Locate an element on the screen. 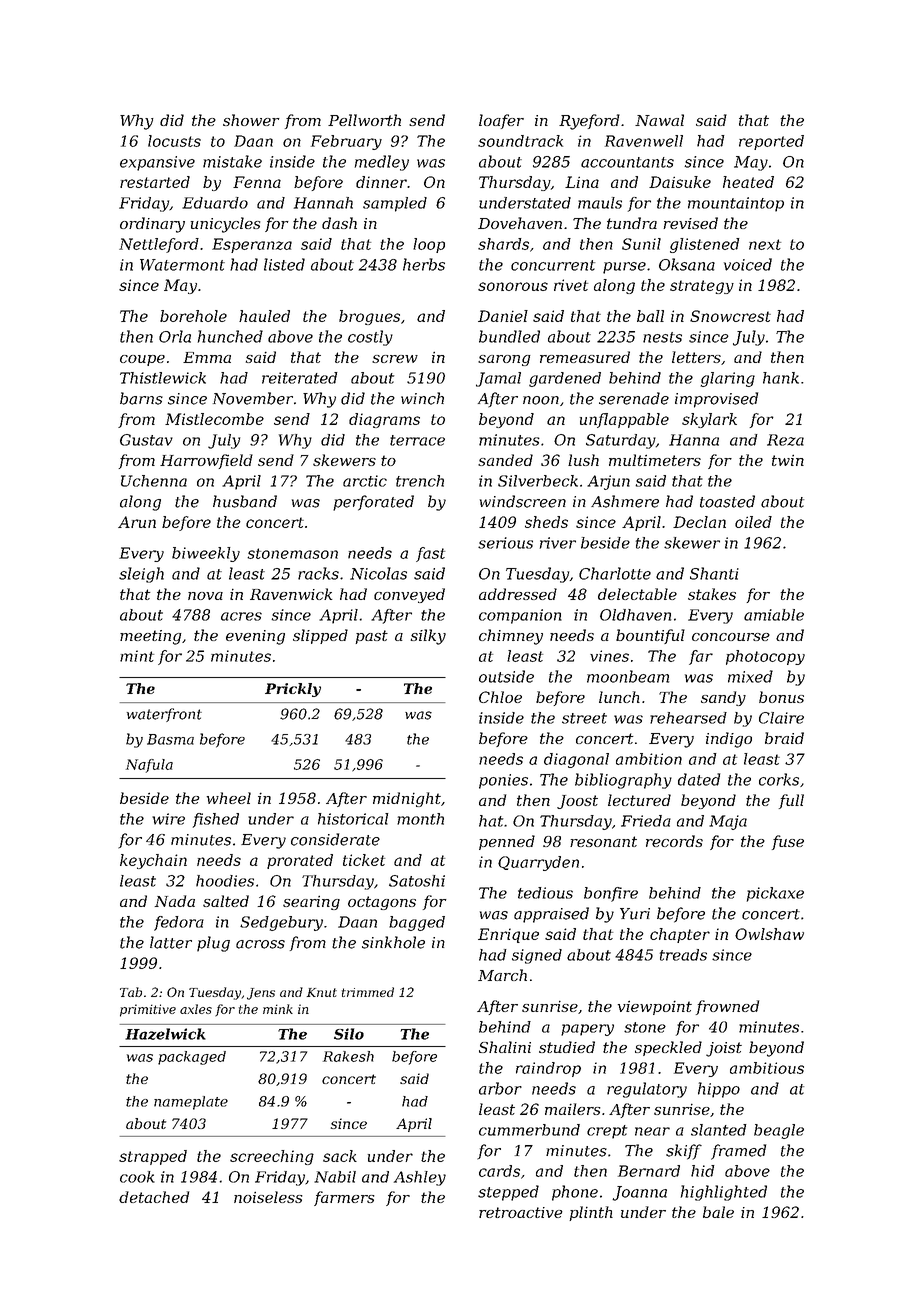 This screenshot has height=1308, width=924. Declan is located at coordinates (699, 522).
